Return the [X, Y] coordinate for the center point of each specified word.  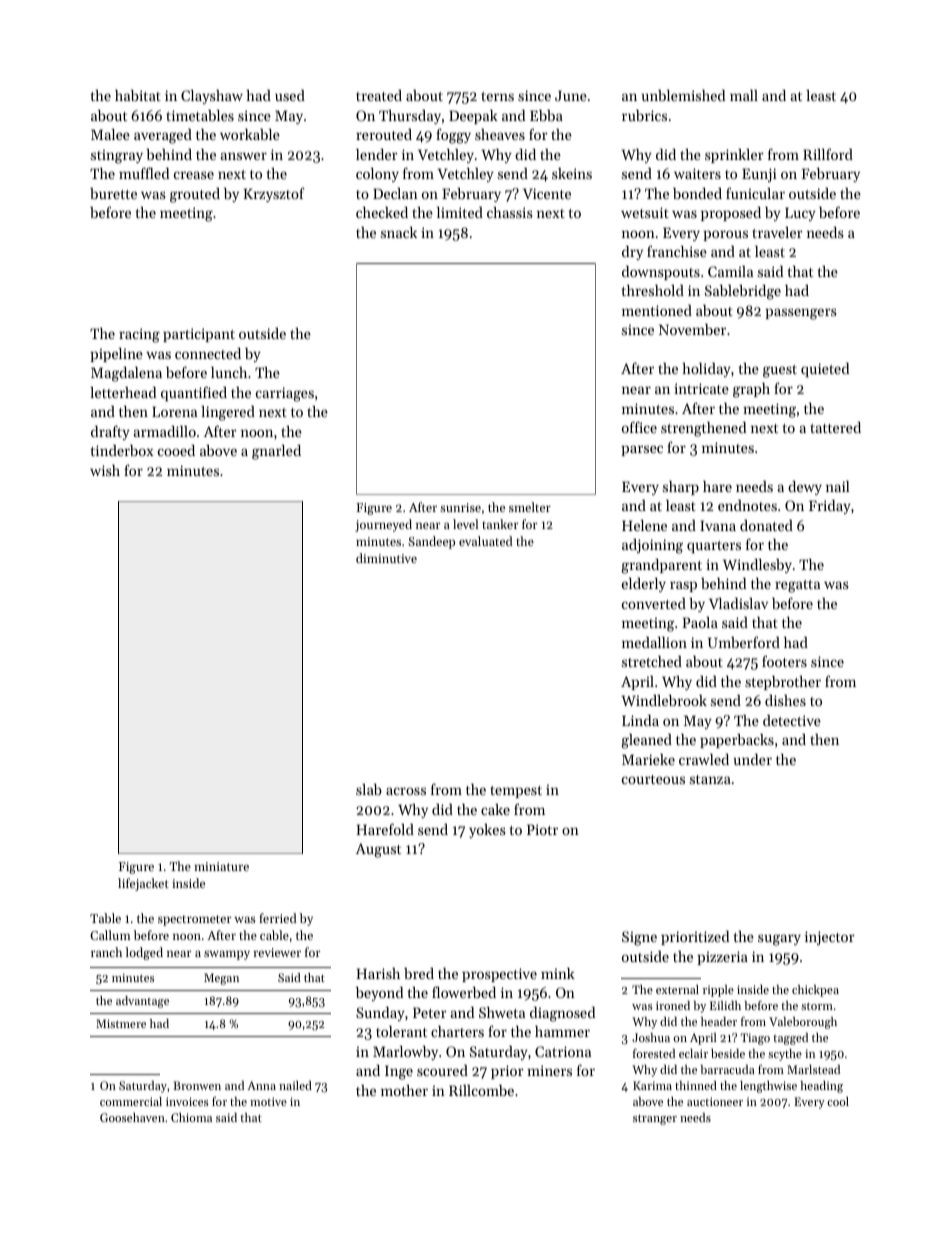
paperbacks [737, 741]
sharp [681, 488]
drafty [110, 432]
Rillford [828, 154]
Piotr [542, 829]
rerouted [384, 134]
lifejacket [143, 884]
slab [369, 789]
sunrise [460, 507]
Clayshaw [212, 97]
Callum [110, 935]
